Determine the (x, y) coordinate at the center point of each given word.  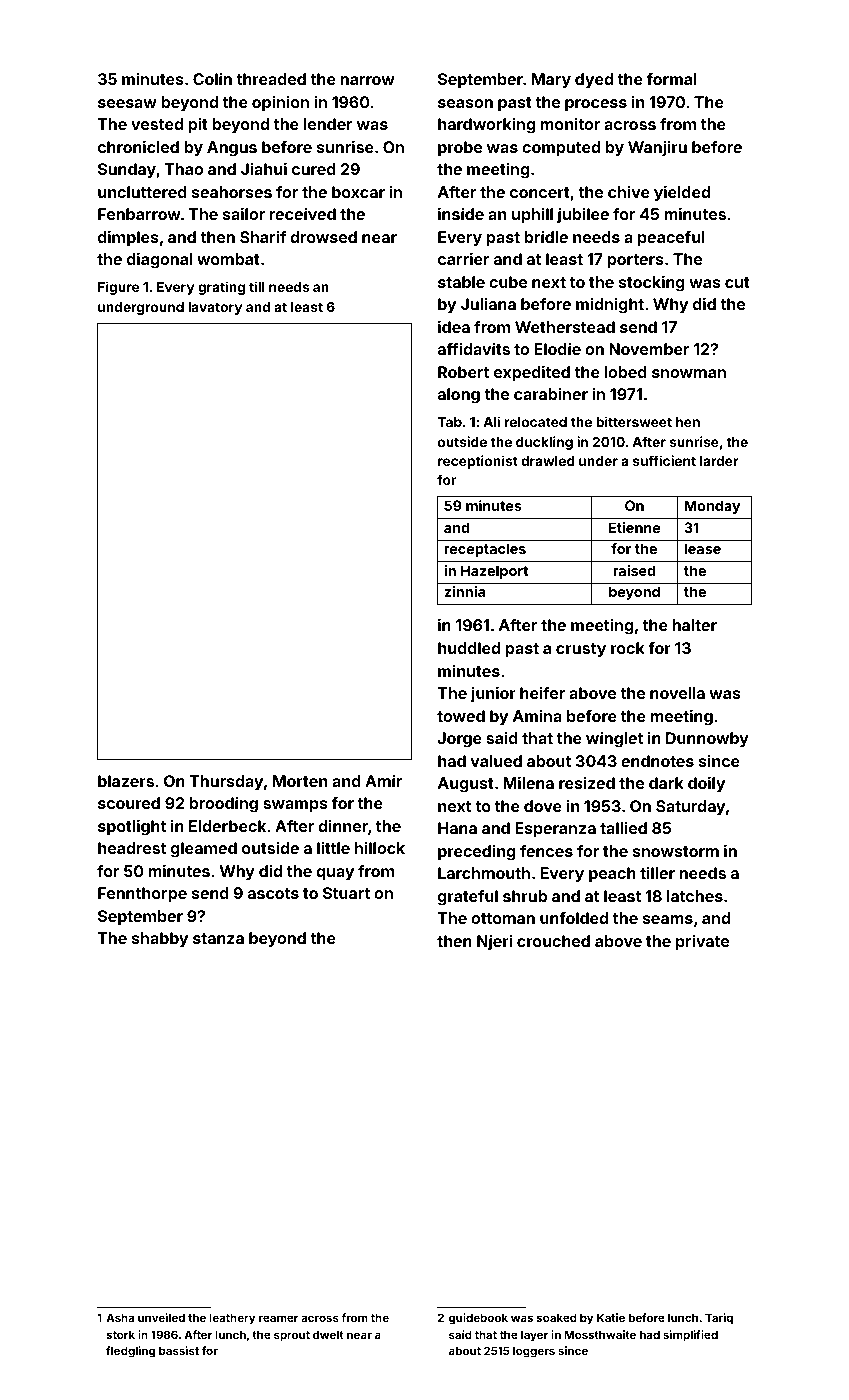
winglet (614, 740)
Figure (118, 288)
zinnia (464, 591)
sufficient (664, 460)
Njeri (494, 942)
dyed (594, 81)
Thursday (226, 783)
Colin (212, 79)
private (702, 943)
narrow (367, 80)
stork (121, 1334)
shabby (160, 940)
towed (461, 716)
